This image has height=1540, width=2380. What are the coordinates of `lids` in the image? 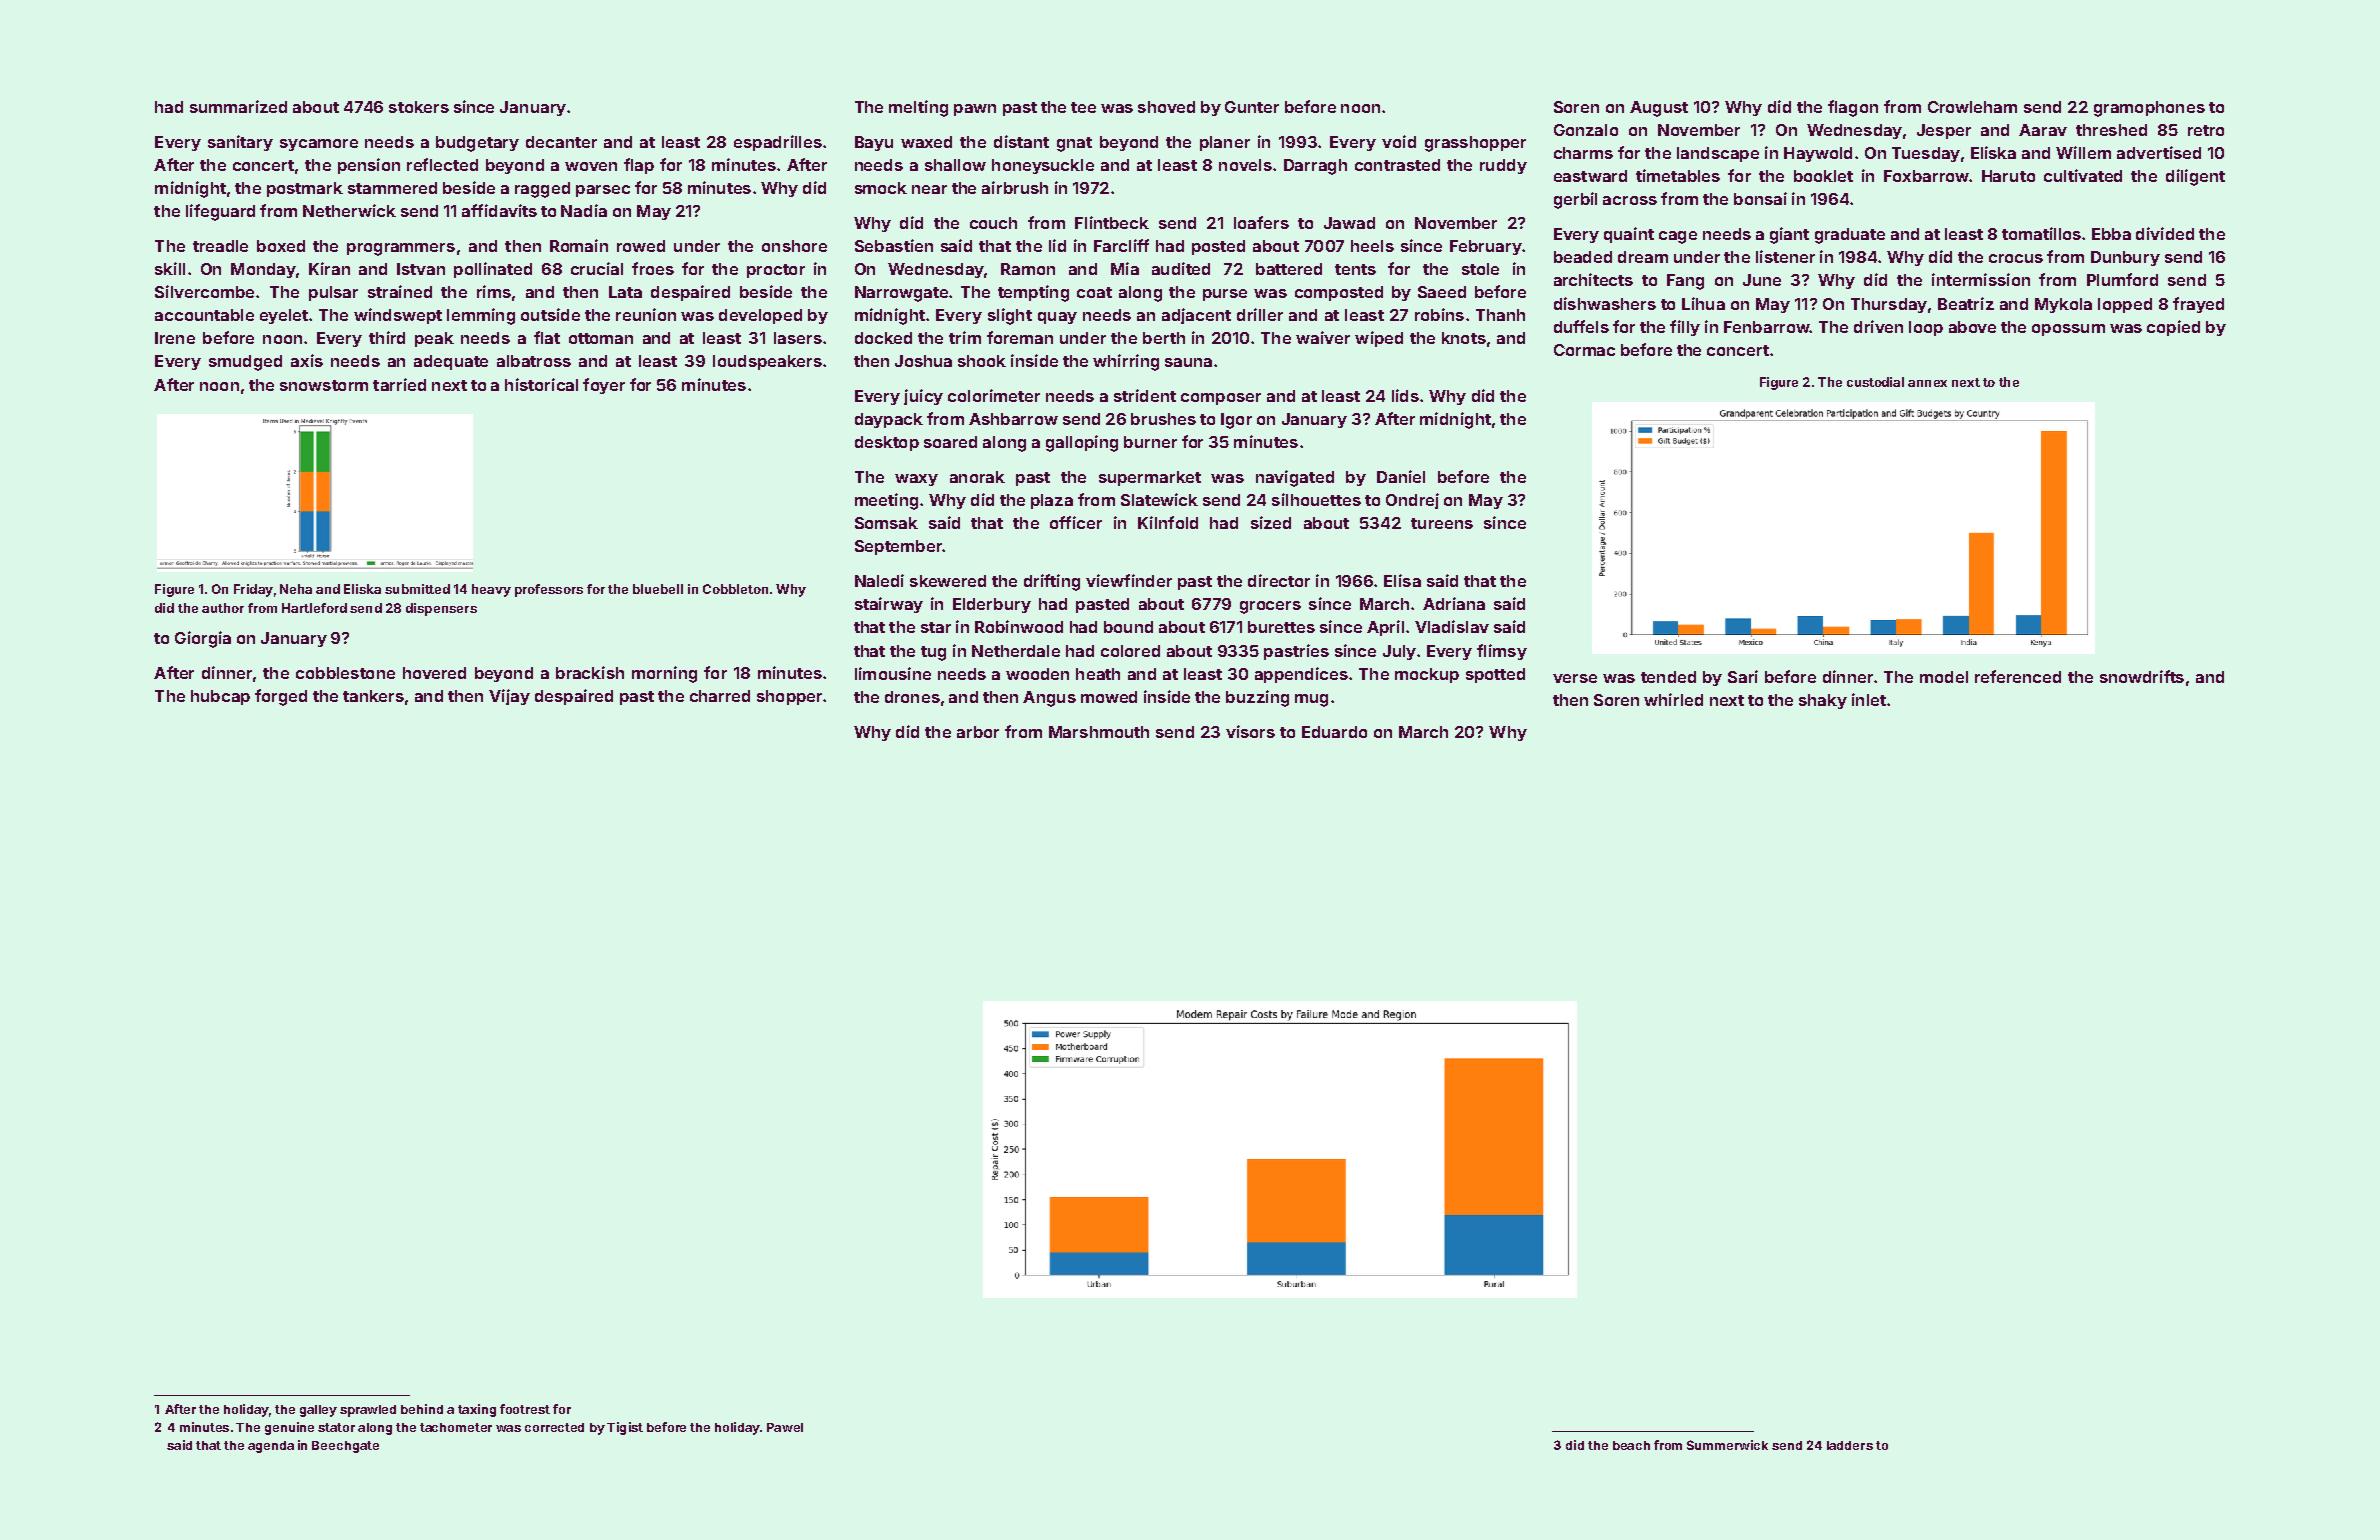 It's located at (1405, 395).
